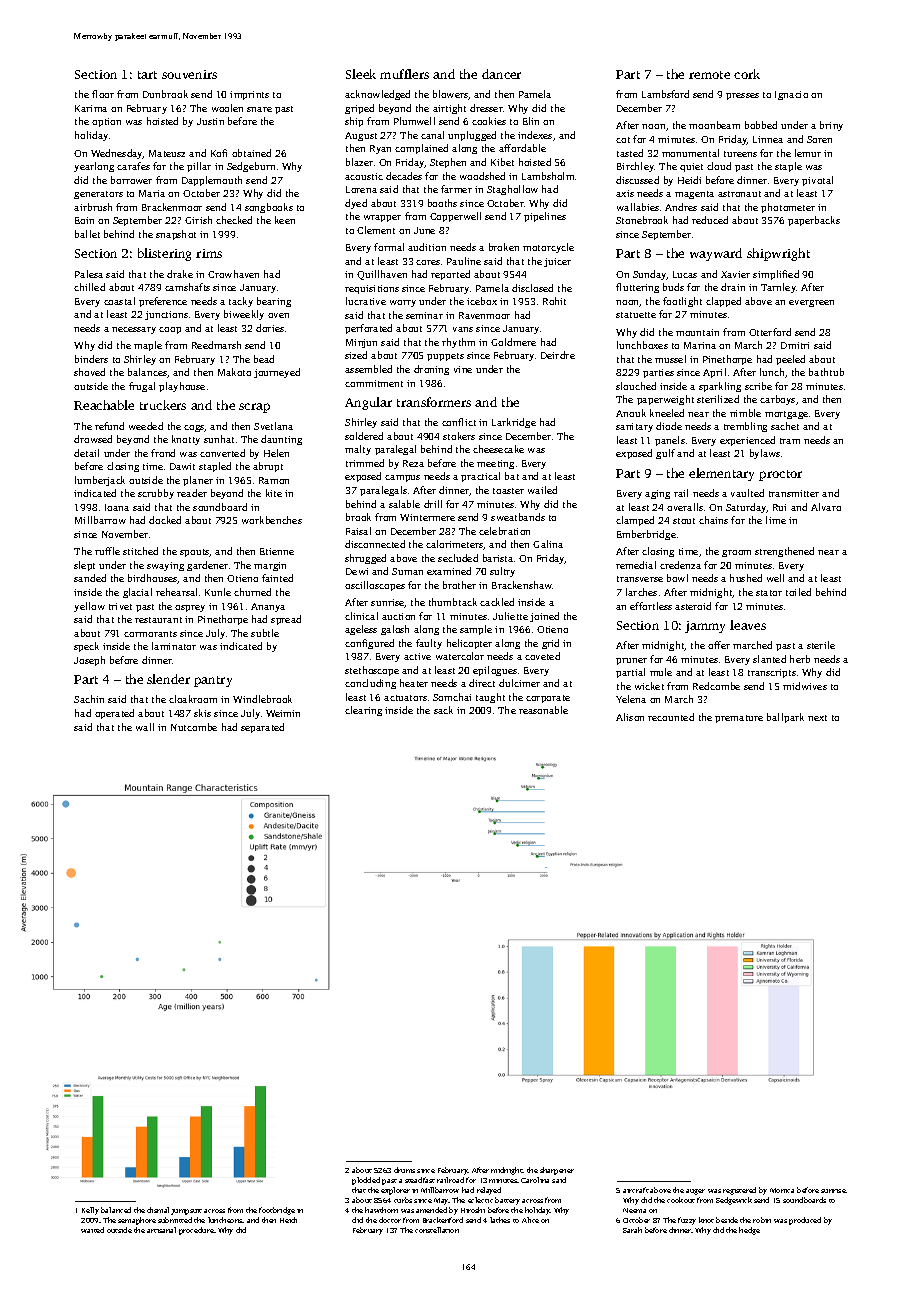 This screenshot has width=924, height=1308. I want to click on astronaut, so click(739, 194).
